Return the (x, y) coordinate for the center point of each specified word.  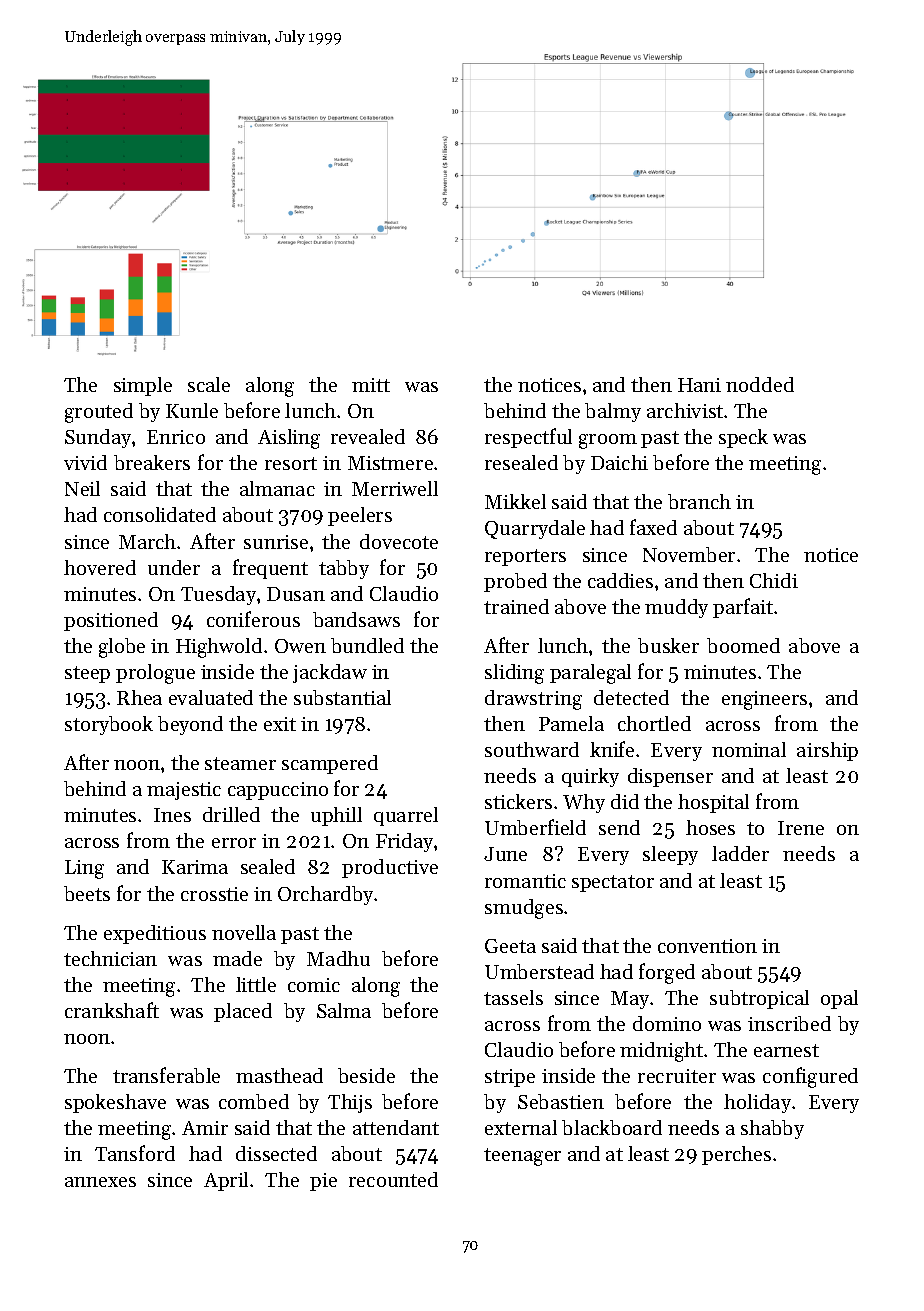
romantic (525, 881)
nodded (760, 384)
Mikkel (515, 501)
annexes (100, 1182)
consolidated (160, 514)
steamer (240, 763)
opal (839, 999)
